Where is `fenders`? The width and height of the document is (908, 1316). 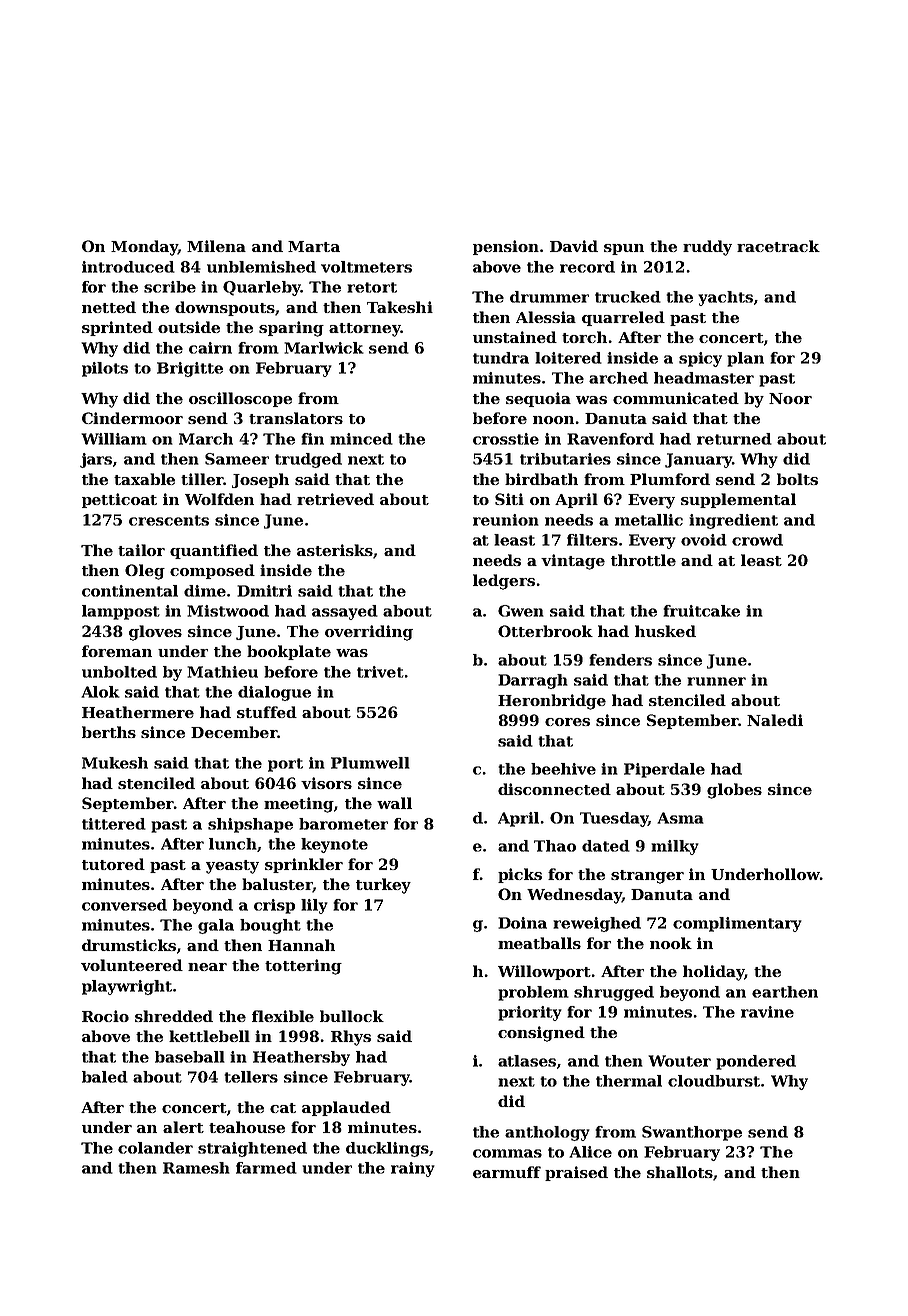
fenders is located at coordinates (620, 660).
